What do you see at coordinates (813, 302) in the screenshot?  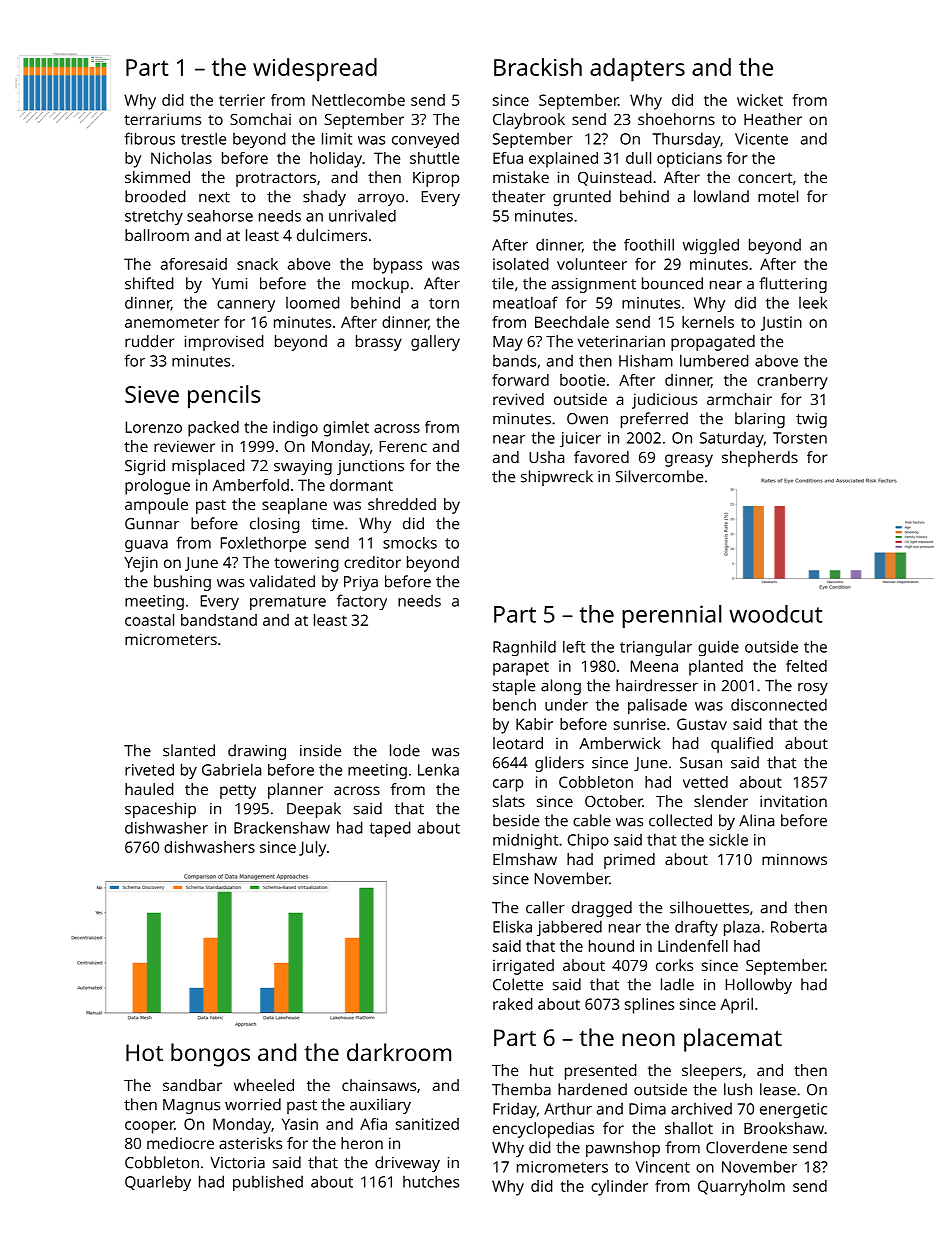 I see `leek` at bounding box center [813, 302].
